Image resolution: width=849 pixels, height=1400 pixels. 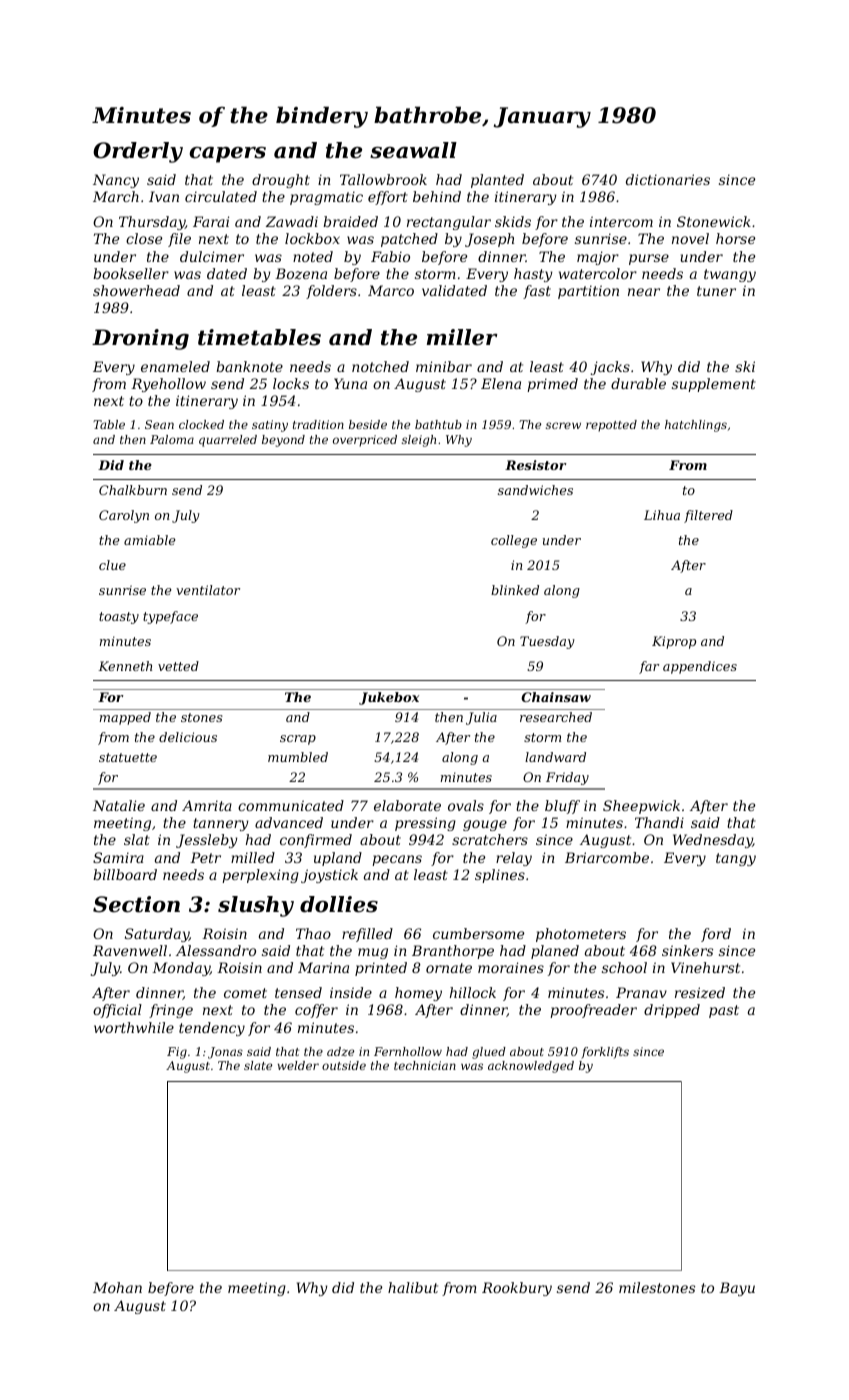 I want to click on college, so click(x=514, y=541).
